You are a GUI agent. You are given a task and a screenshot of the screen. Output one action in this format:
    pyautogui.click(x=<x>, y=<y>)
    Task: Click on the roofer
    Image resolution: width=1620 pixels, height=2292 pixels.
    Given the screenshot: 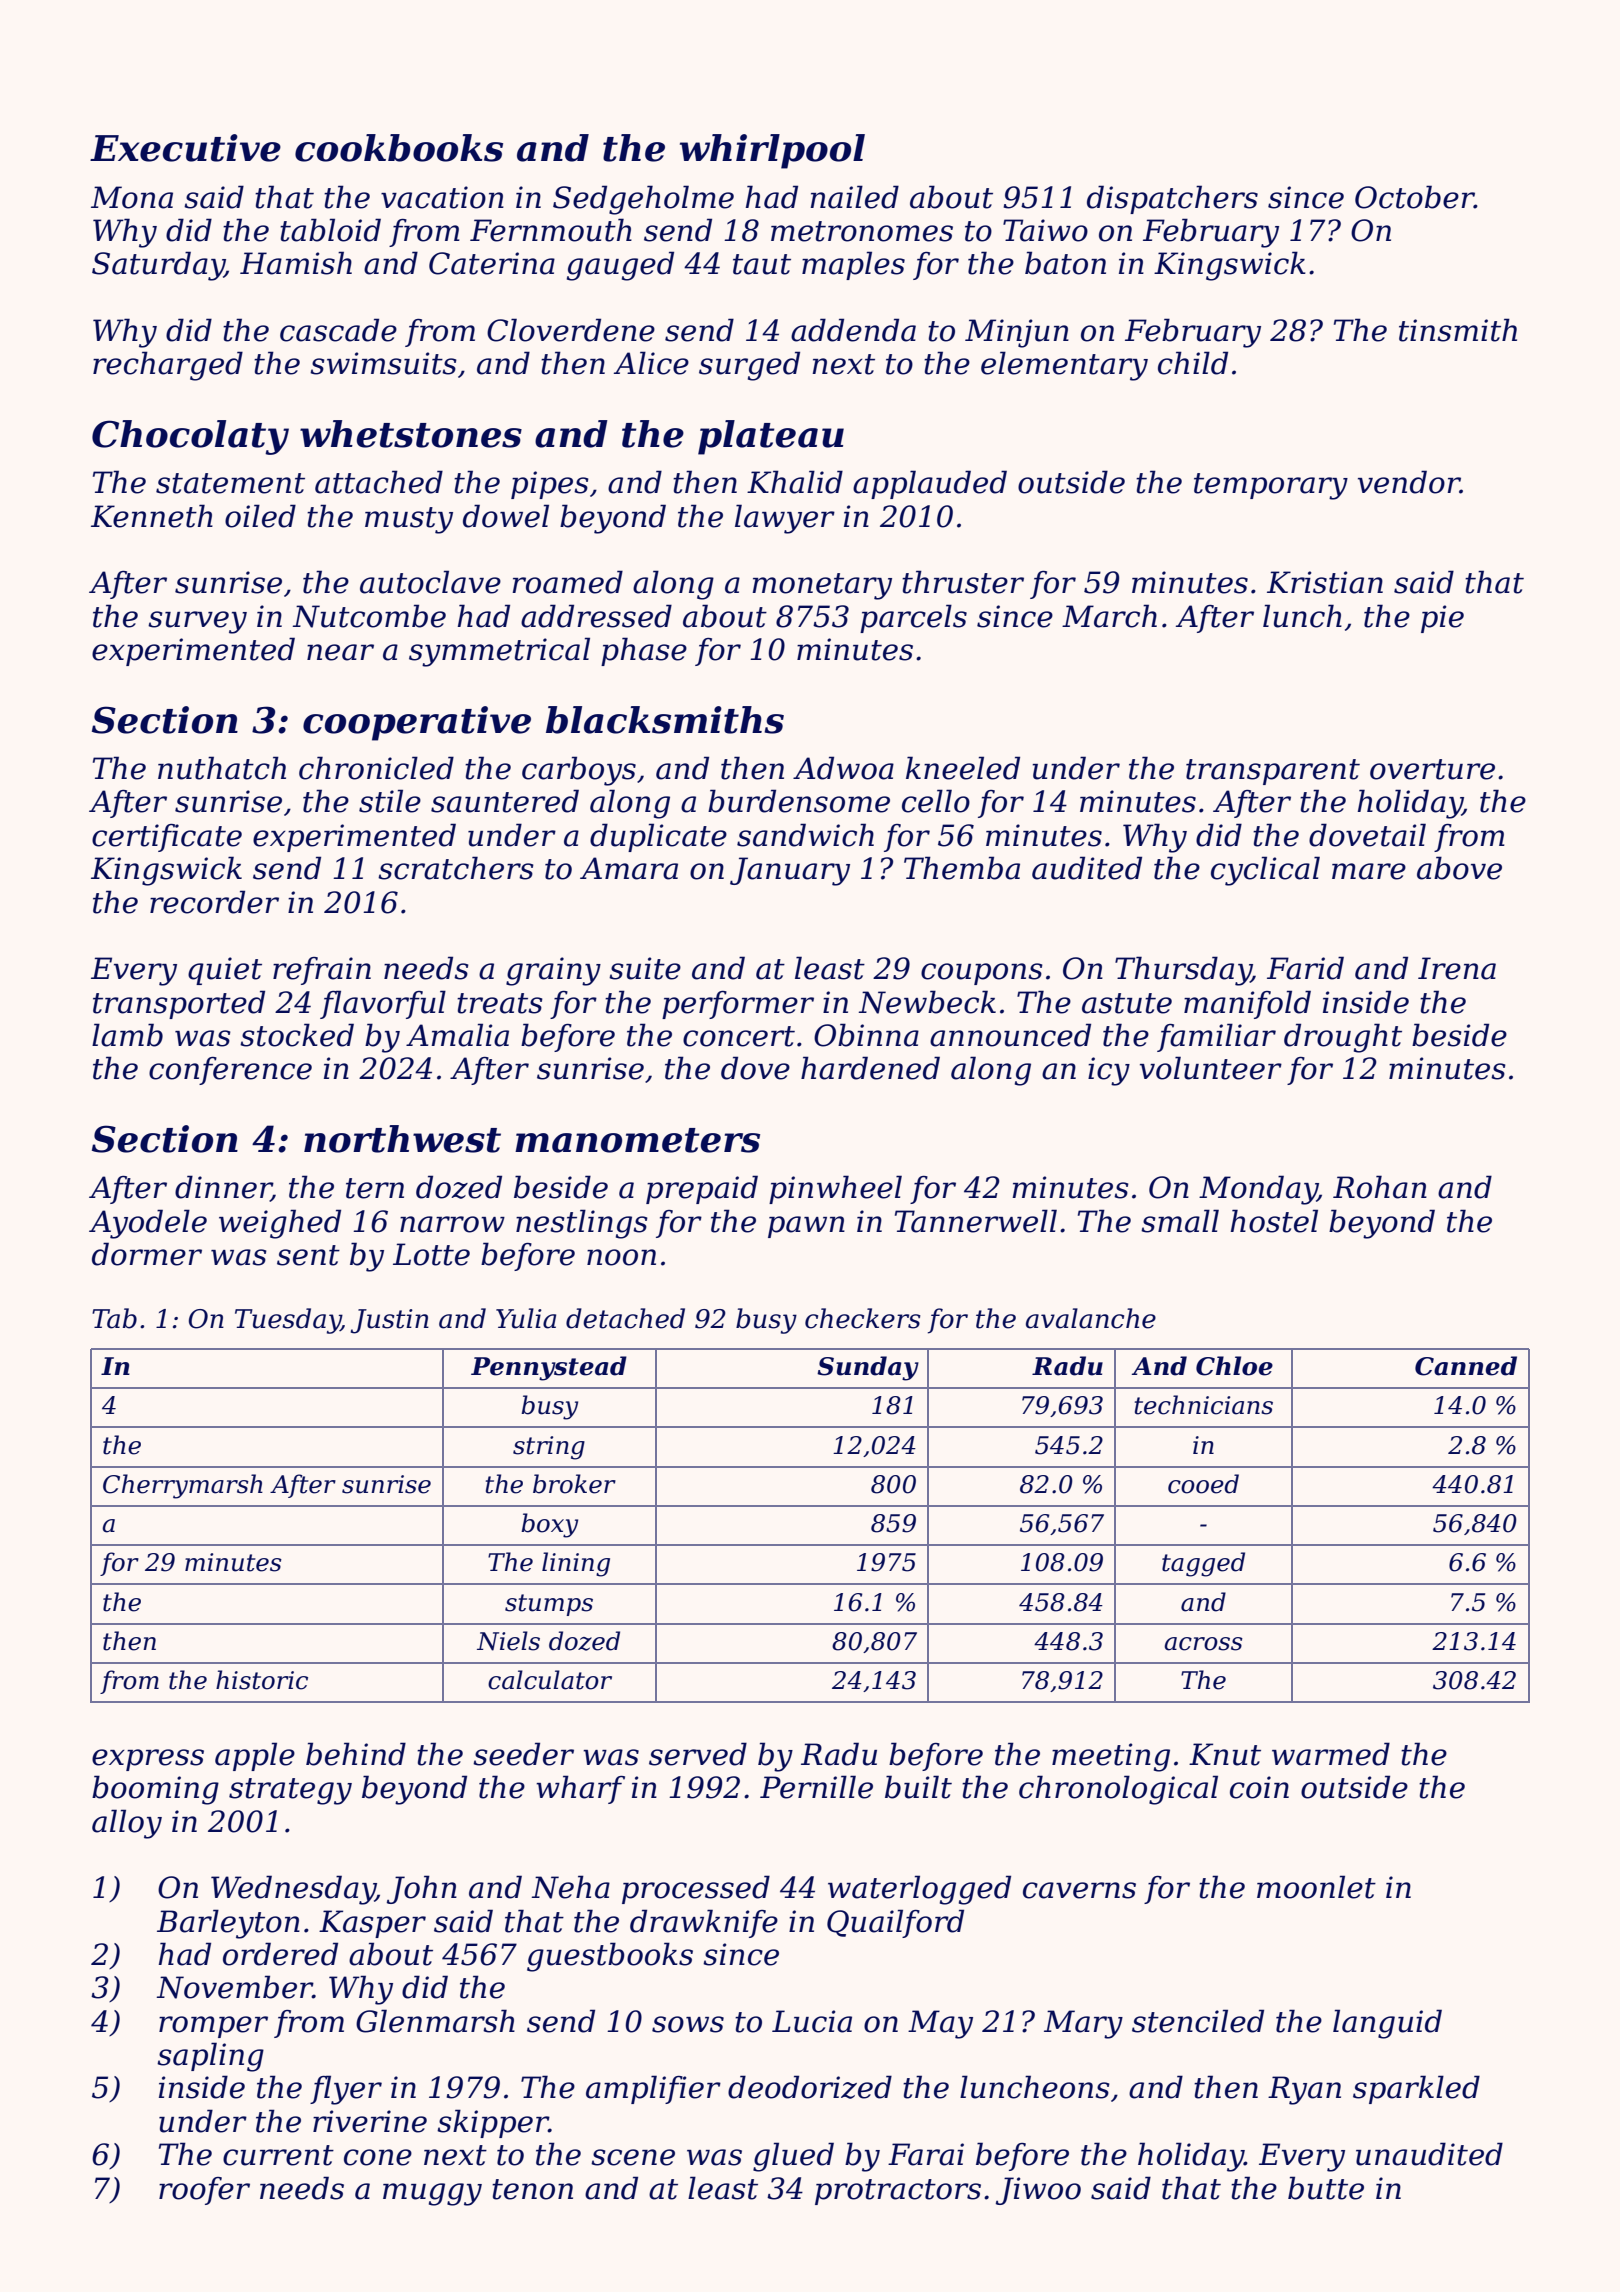 What is the action you would take?
    pyautogui.click(x=204, y=2191)
